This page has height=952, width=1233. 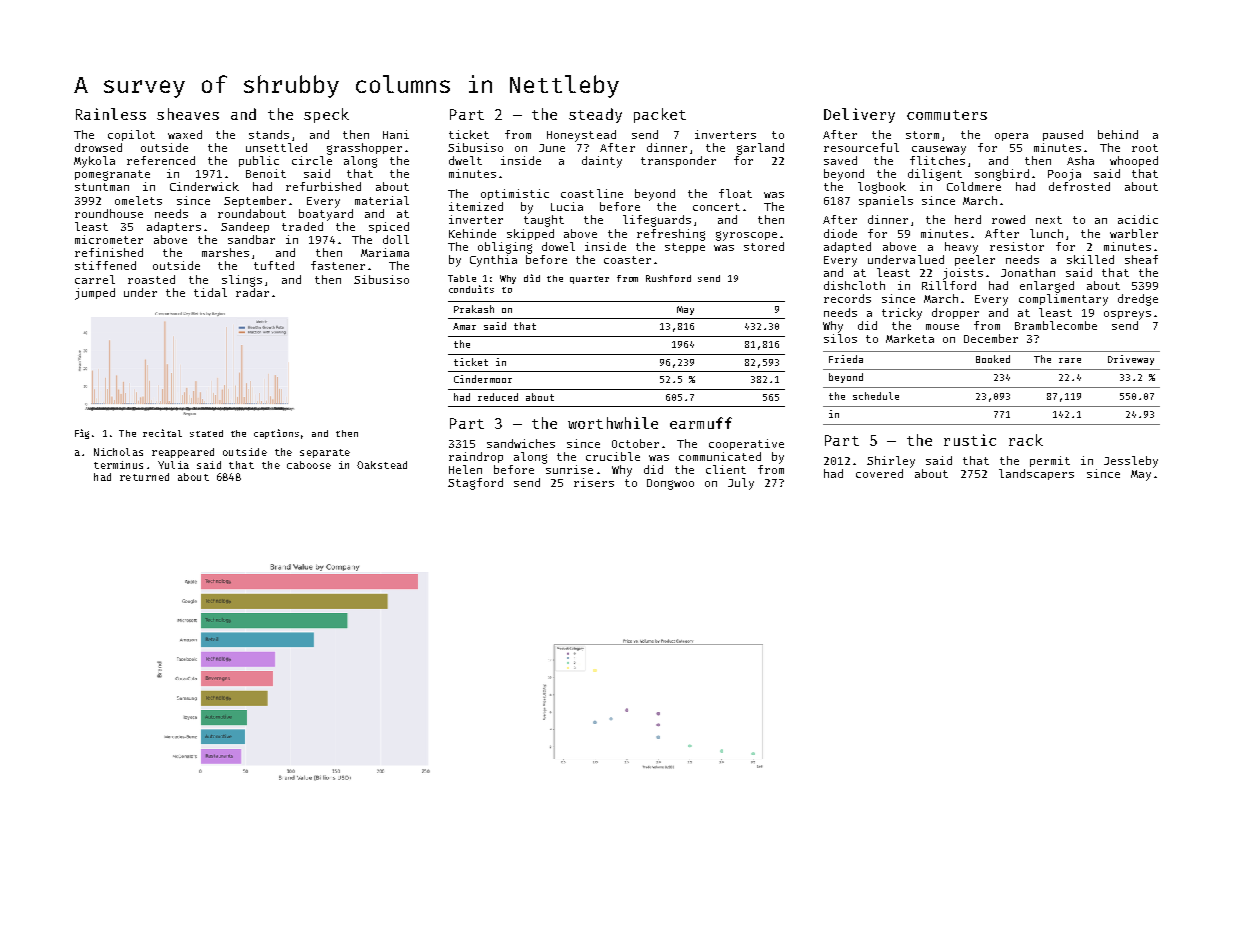 I want to click on Delivery, so click(x=859, y=115).
